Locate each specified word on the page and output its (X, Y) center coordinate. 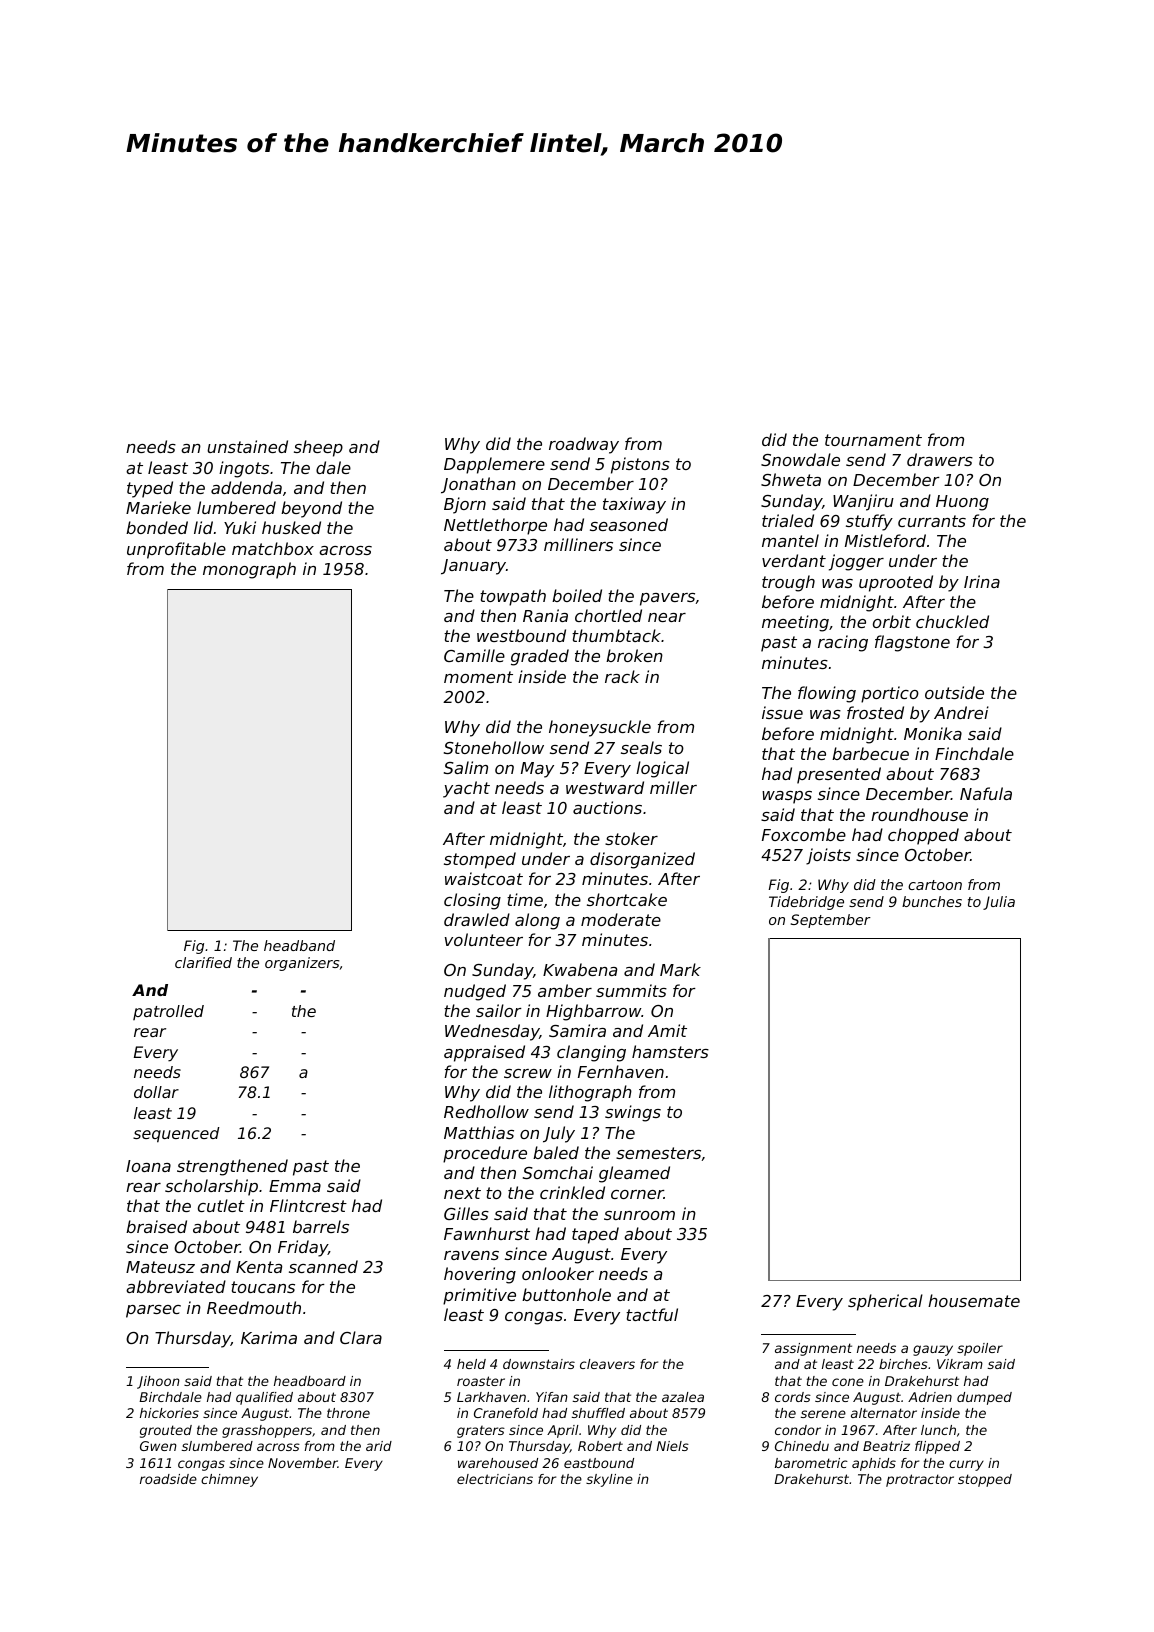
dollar (156, 1092)
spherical (885, 1302)
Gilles (466, 1213)
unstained (247, 446)
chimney (229, 1480)
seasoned (629, 524)
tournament (873, 440)
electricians (495, 1479)
